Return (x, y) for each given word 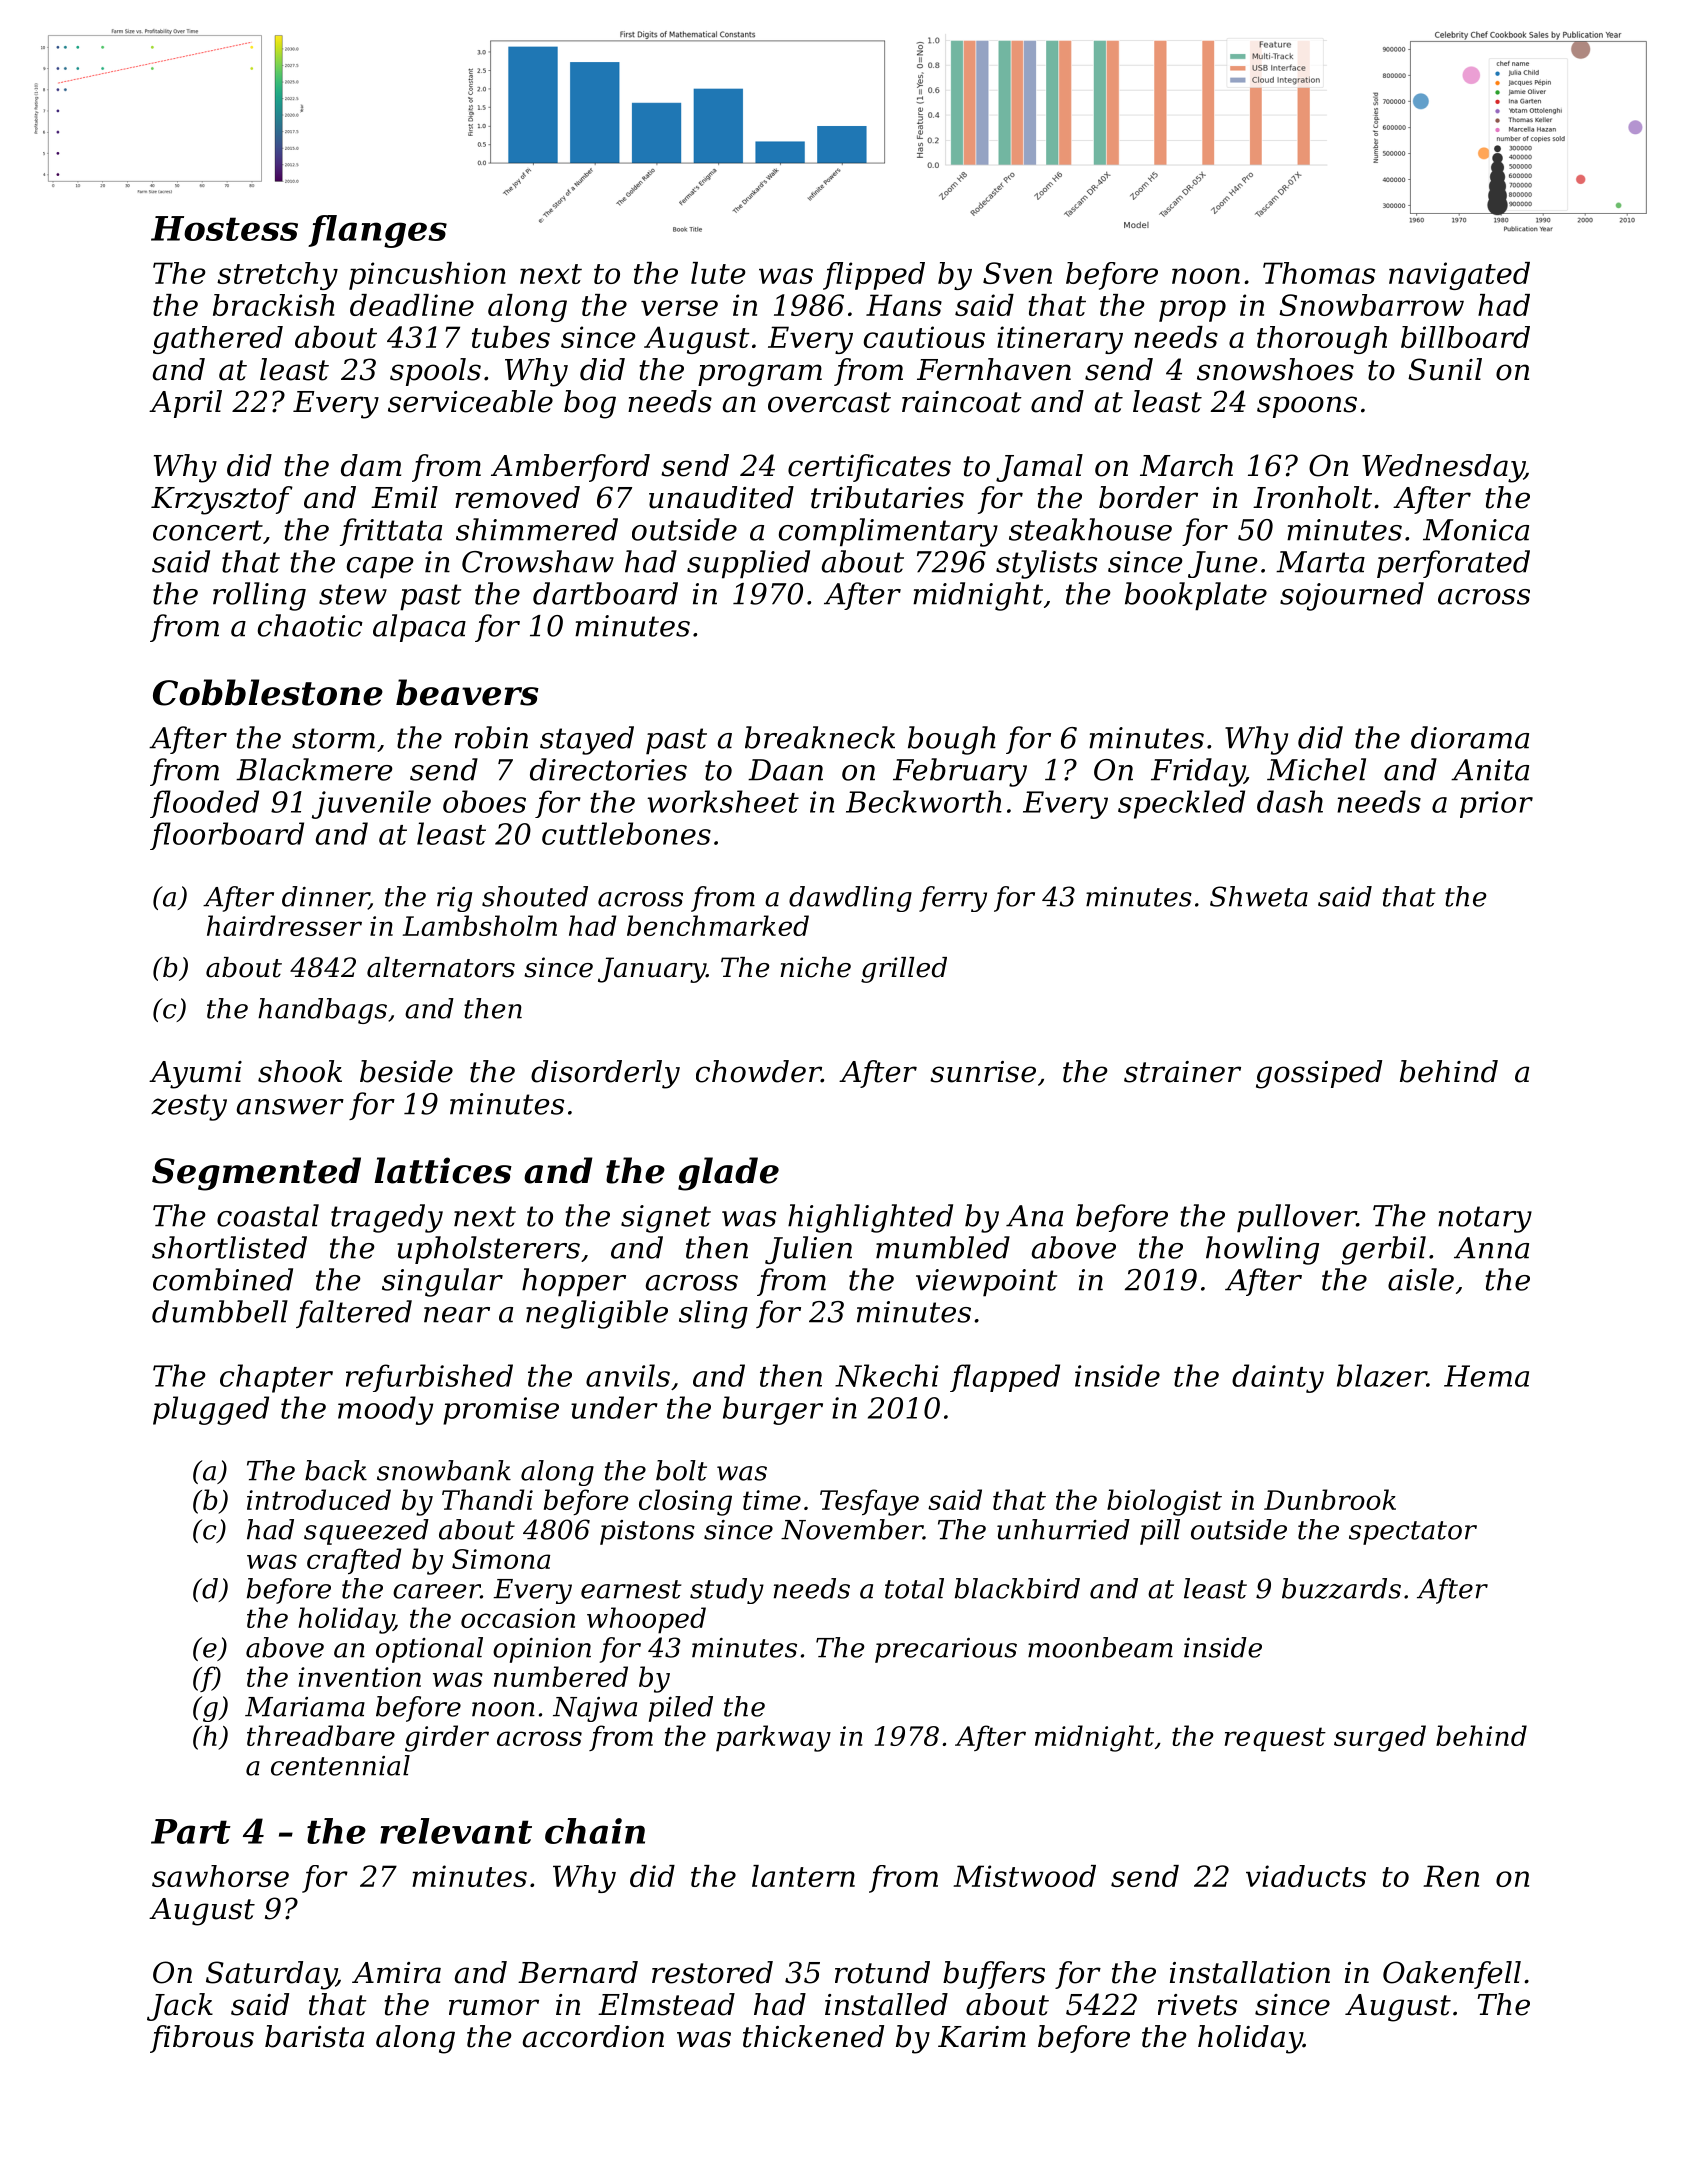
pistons (647, 1532)
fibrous (202, 2039)
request (1275, 1739)
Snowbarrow (1371, 305)
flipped (874, 276)
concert (208, 530)
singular (442, 1282)
